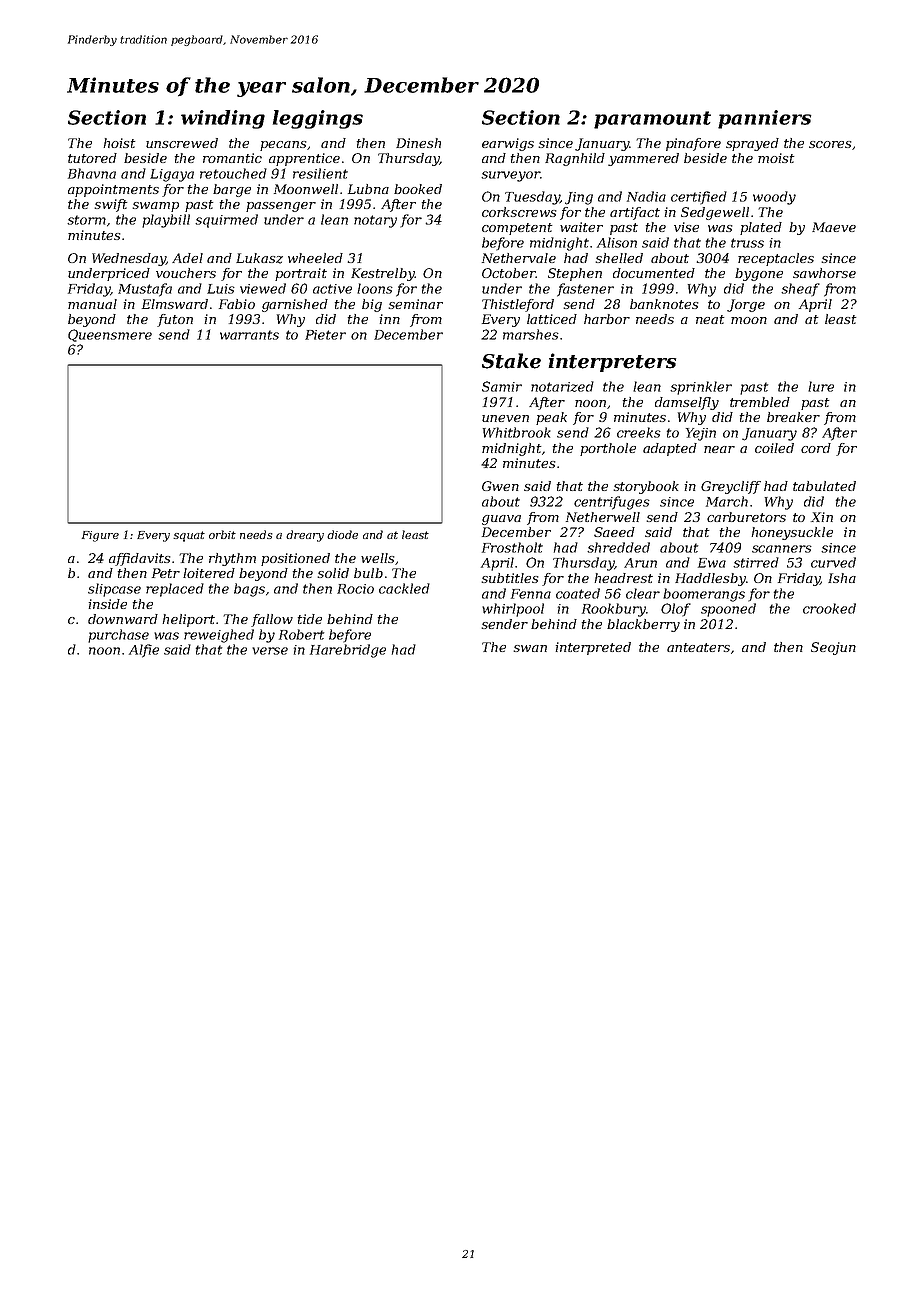  What do you see at coordinates (776, 158) in the screenshot?
I see `moist` at bounding box center [776, 158].
